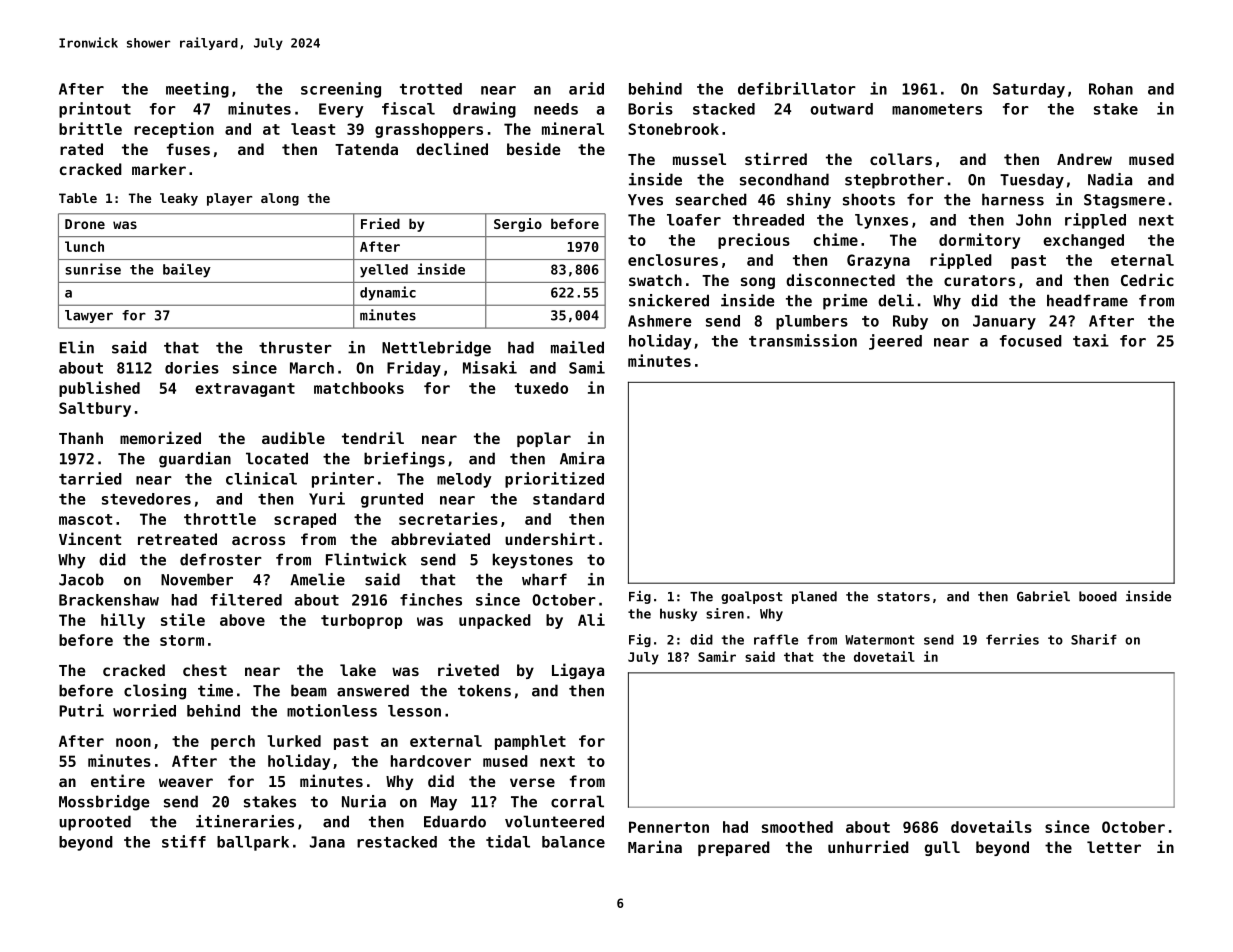  I want to click on taxi, so click(1091, 340).
